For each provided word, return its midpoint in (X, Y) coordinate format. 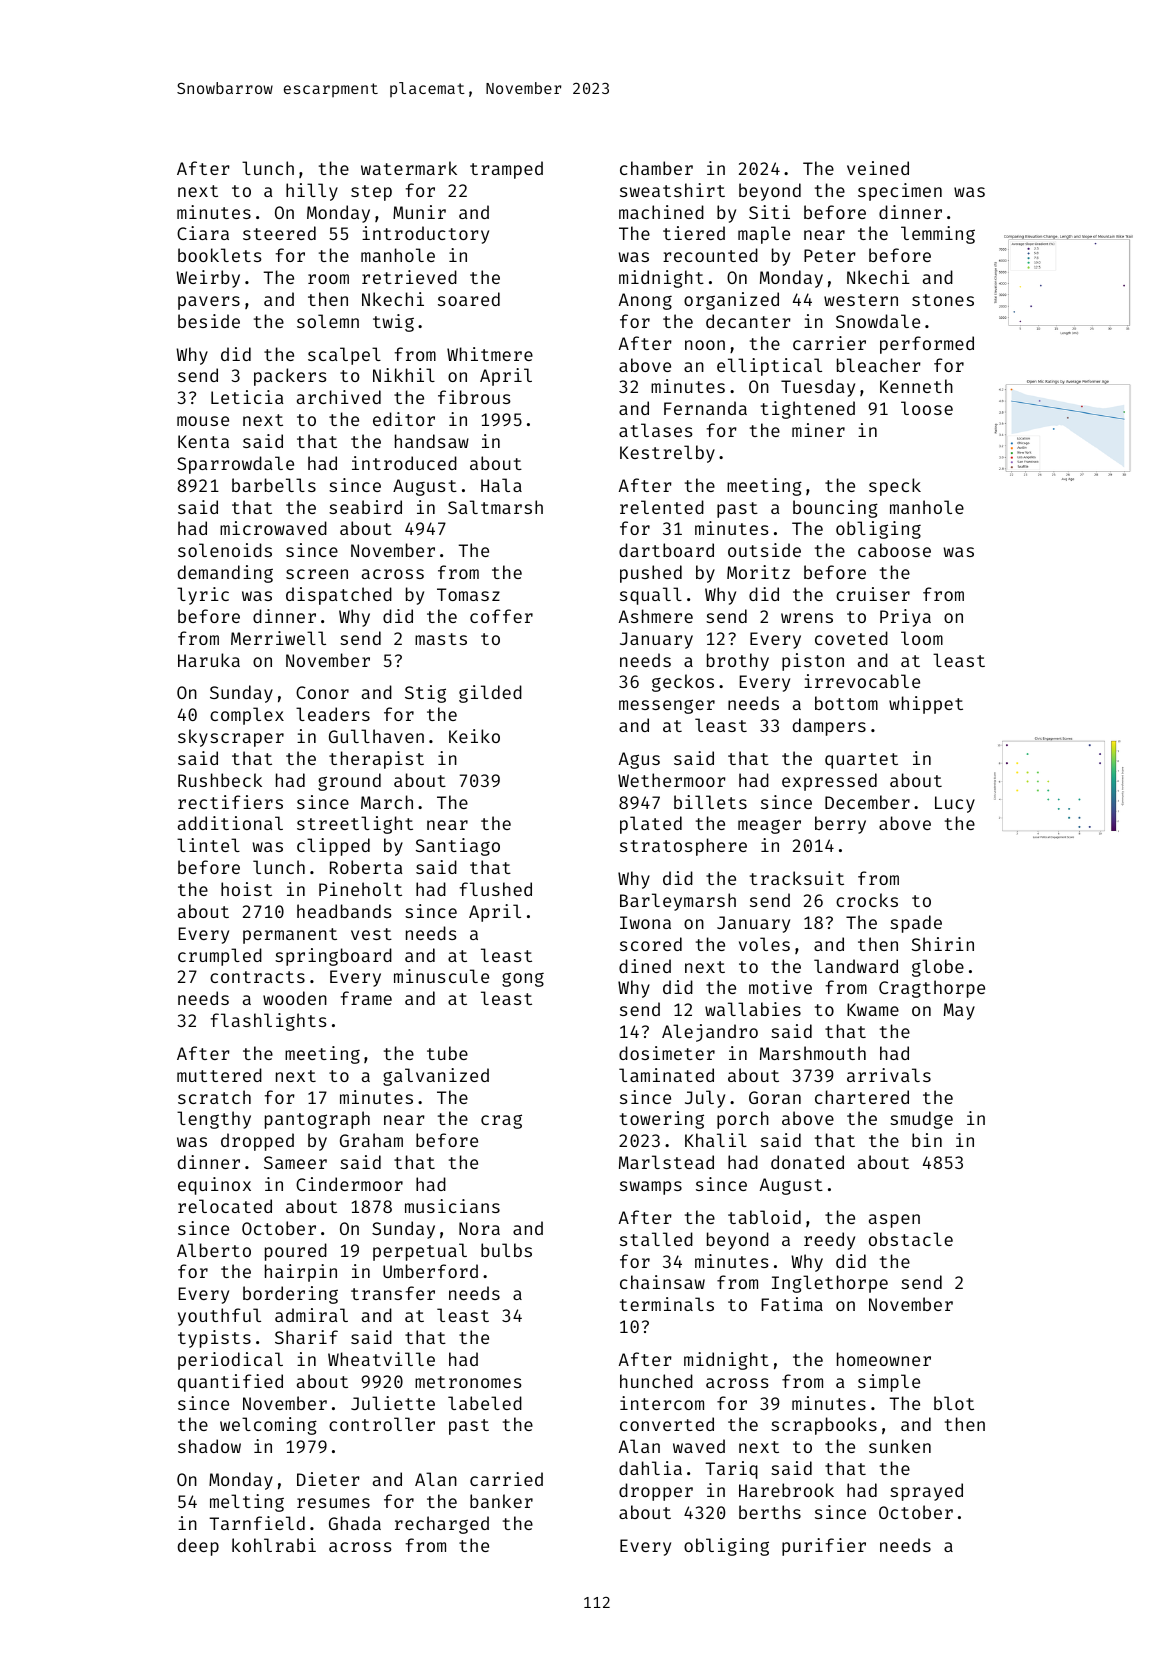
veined (878, 168)
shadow (209, 1446)
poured (296, 1252)
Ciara (203, 233)
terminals (667, 1304)
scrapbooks (824, 1426)
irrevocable (862, 681)
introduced (404, 463)
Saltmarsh (495, 507)
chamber (656, 168)
